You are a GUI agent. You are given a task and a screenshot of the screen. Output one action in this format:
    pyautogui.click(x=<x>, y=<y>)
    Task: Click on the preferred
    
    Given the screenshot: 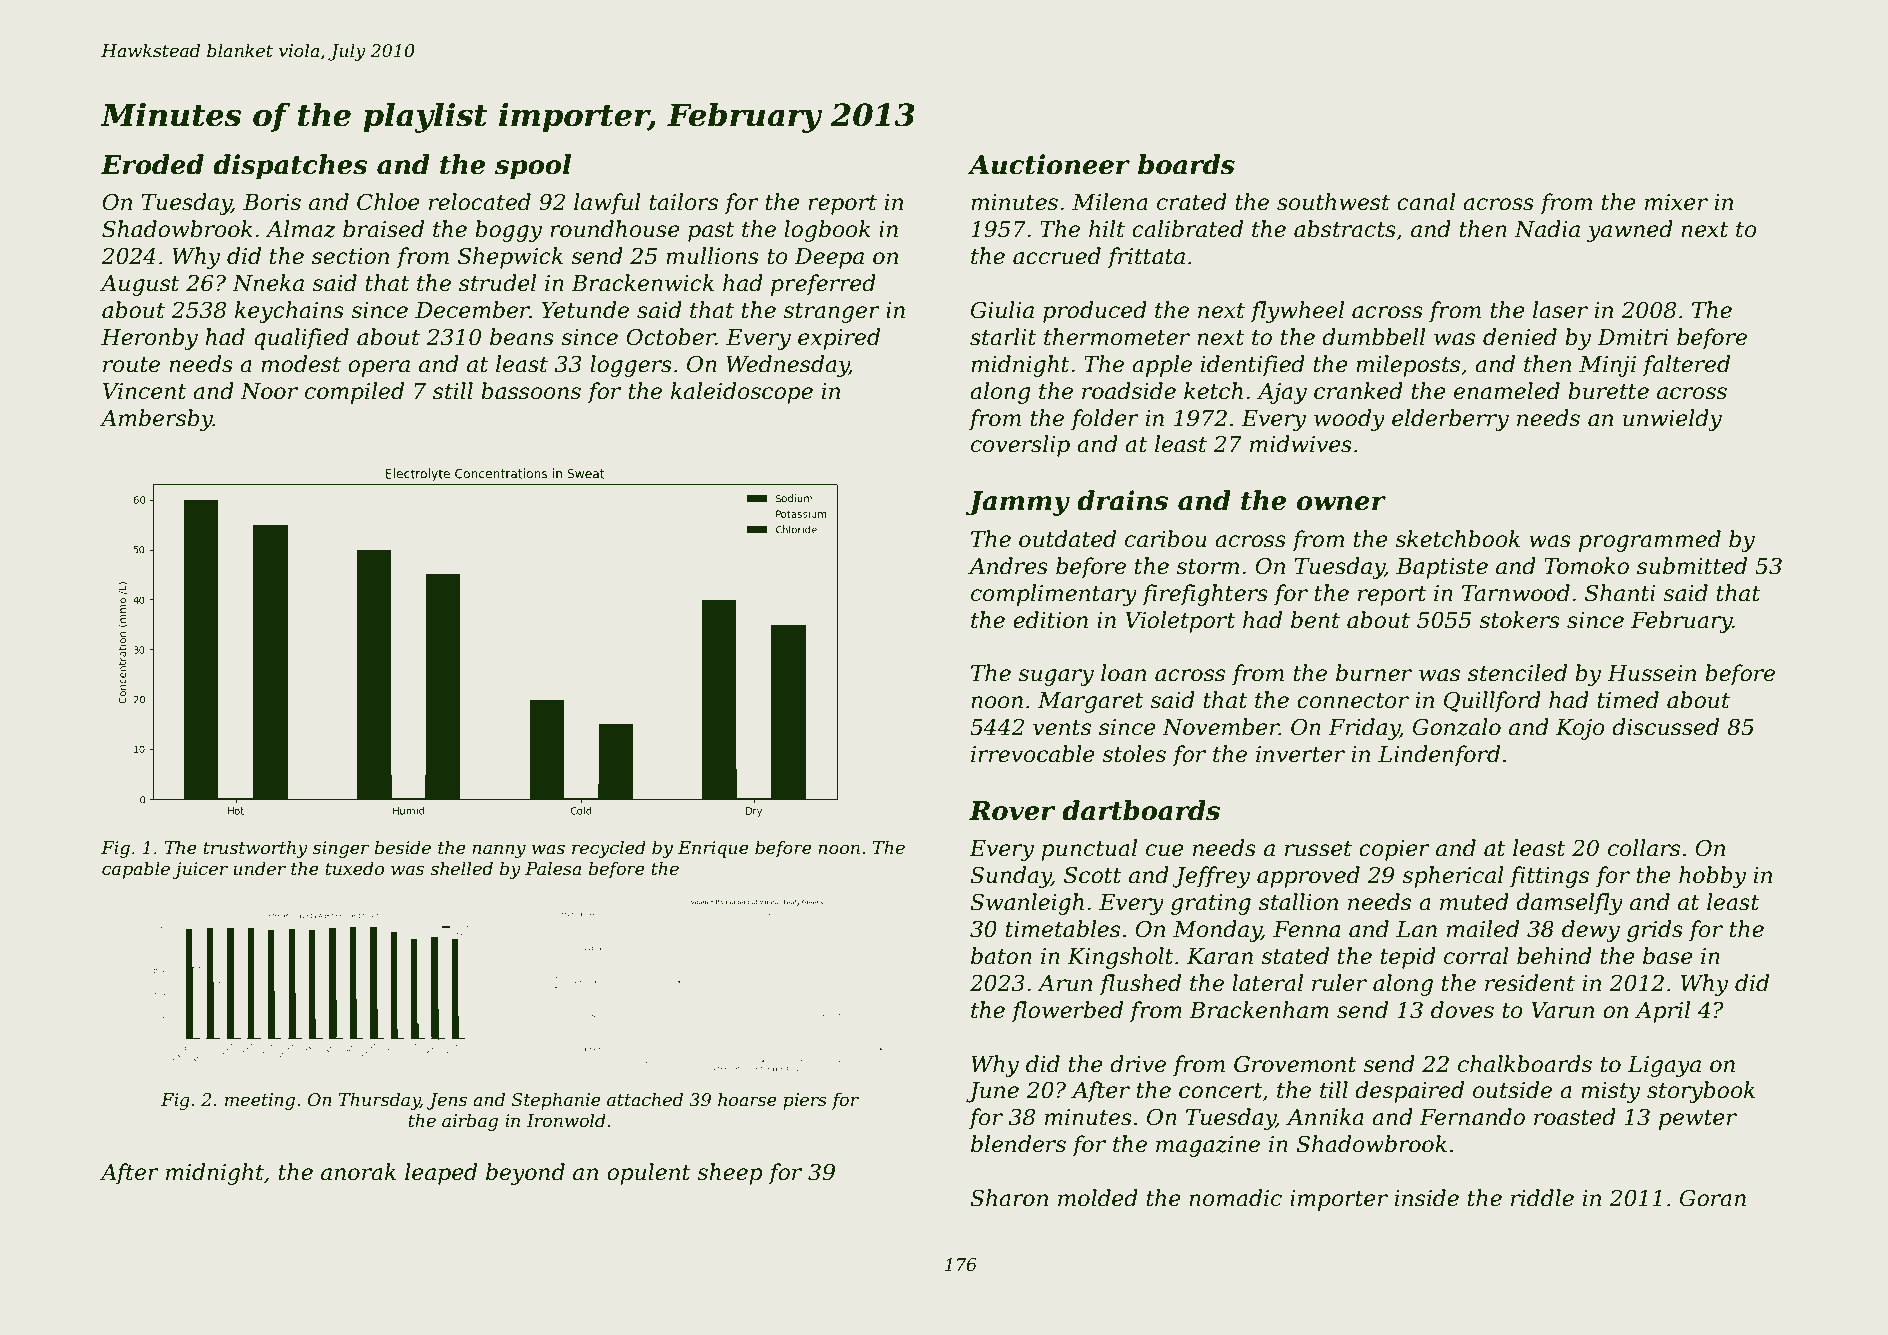 What is the action you would take?
    pyautogui.click(x=823, y=285)
